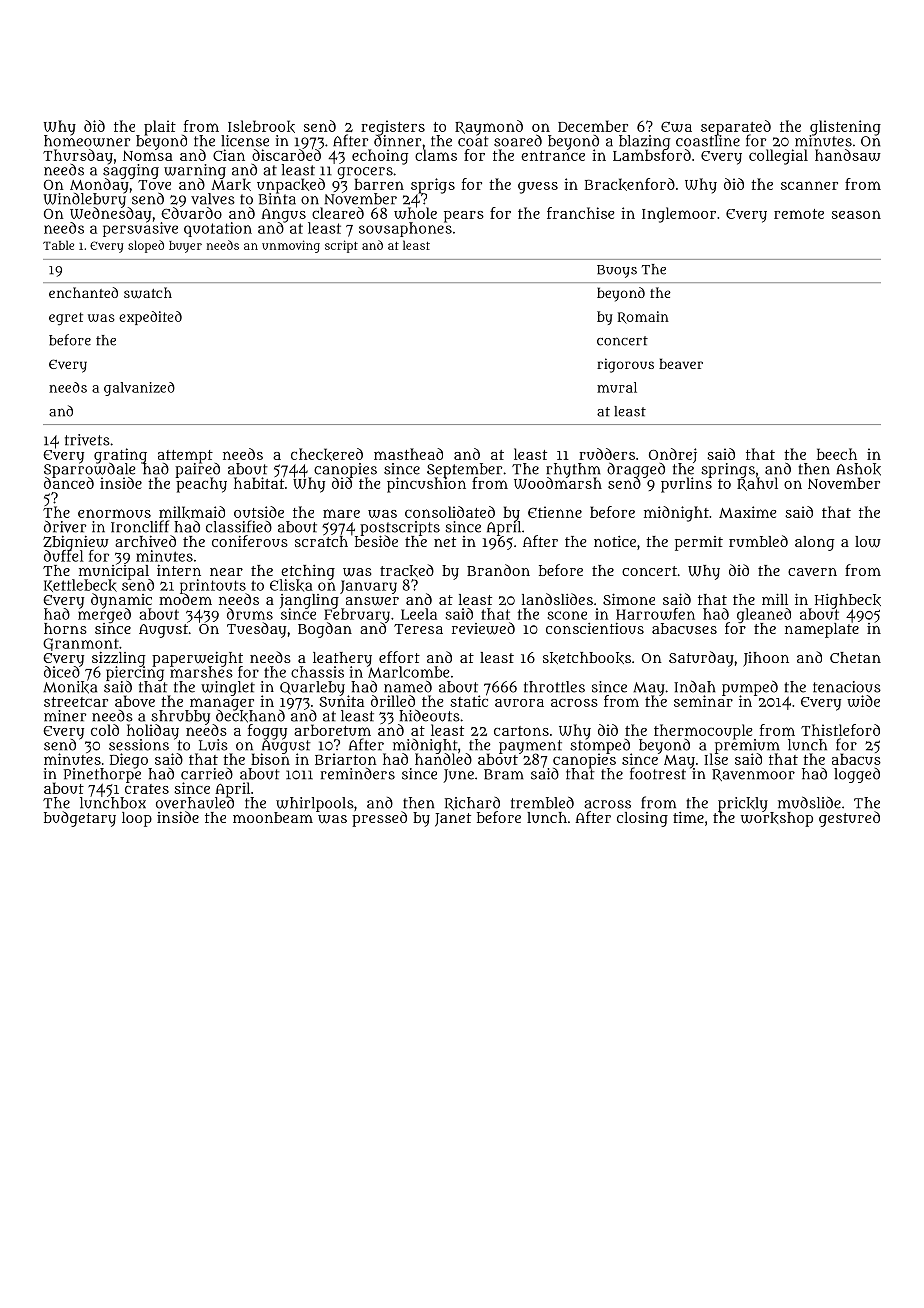 This screenshot has height=1308, width=924. Describe the element at coordinates (185, 456) in the screenshot. I see `attempt` at that location.
